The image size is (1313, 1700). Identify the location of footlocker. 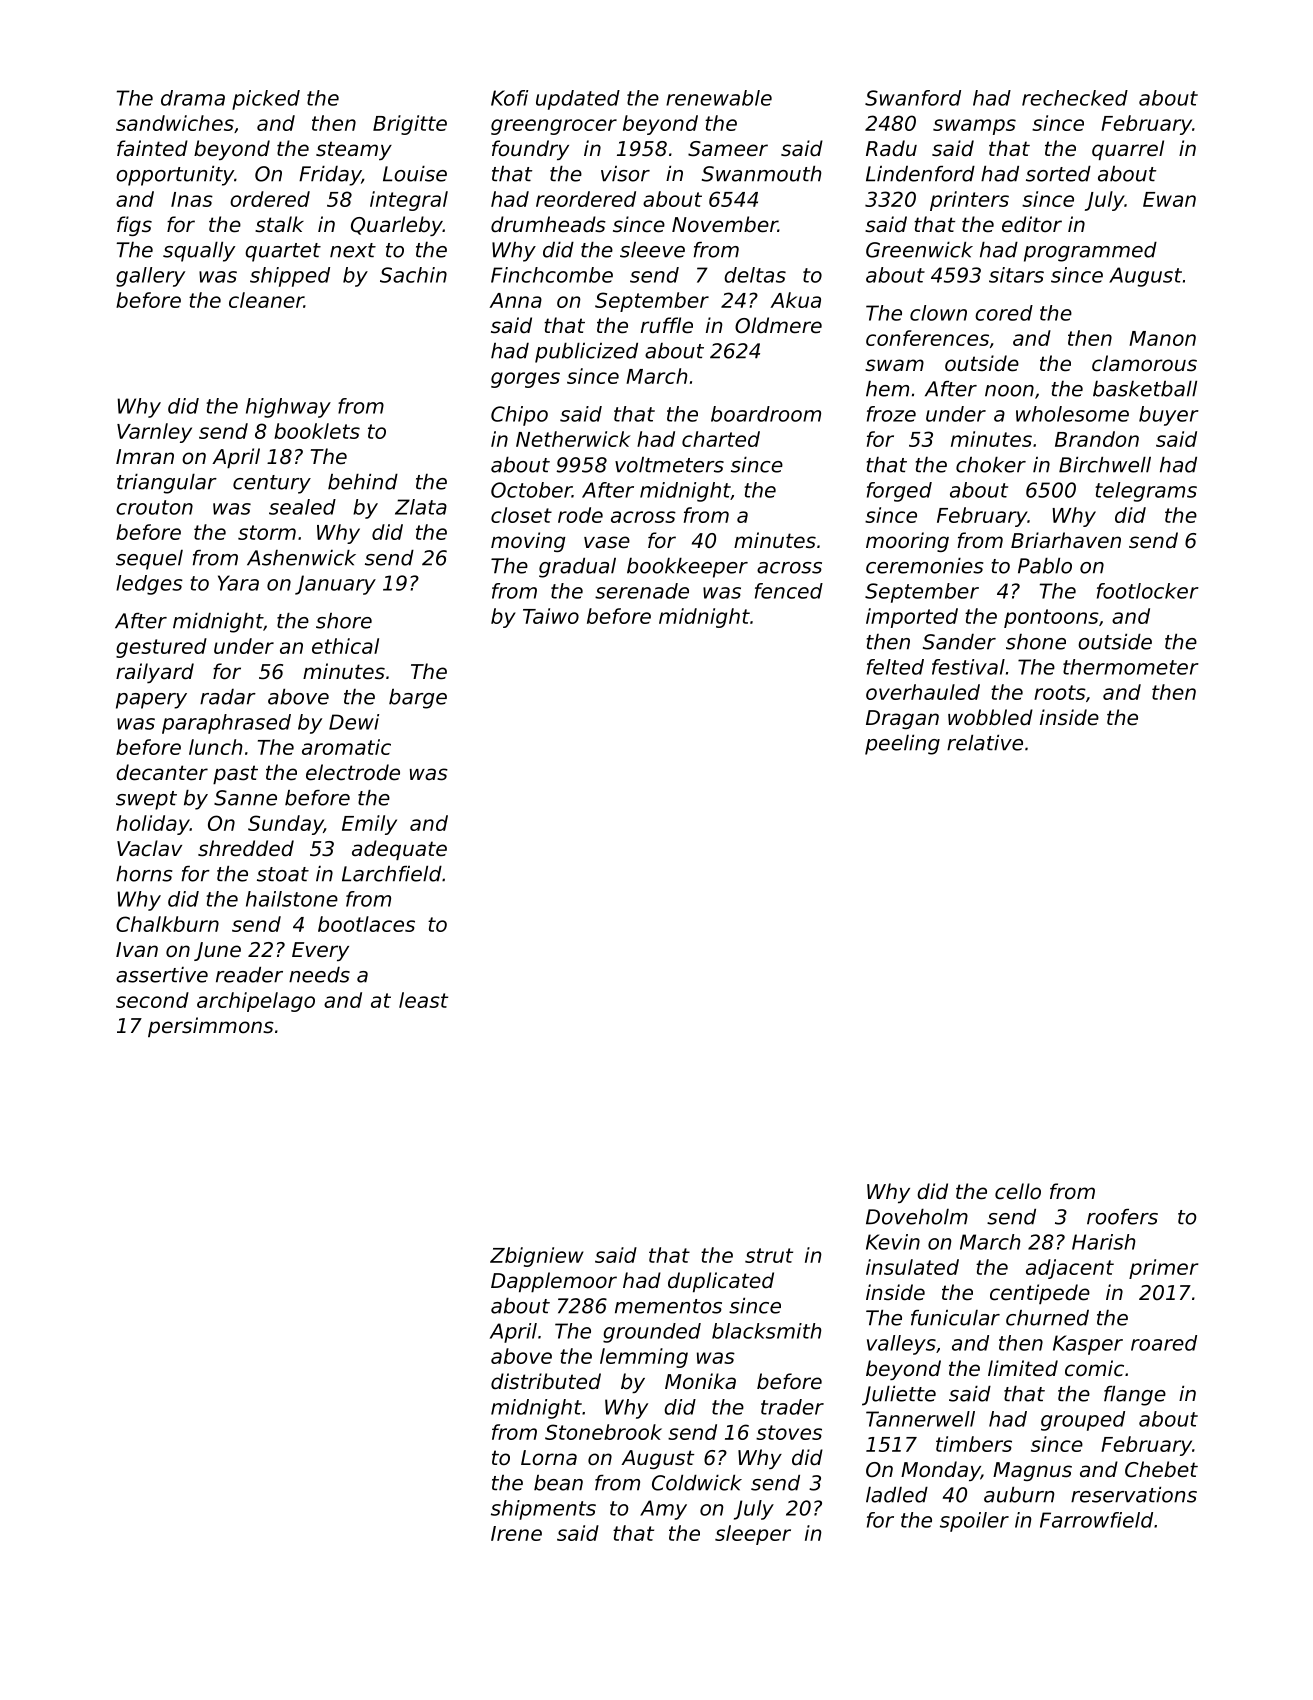
(1148, 591).
